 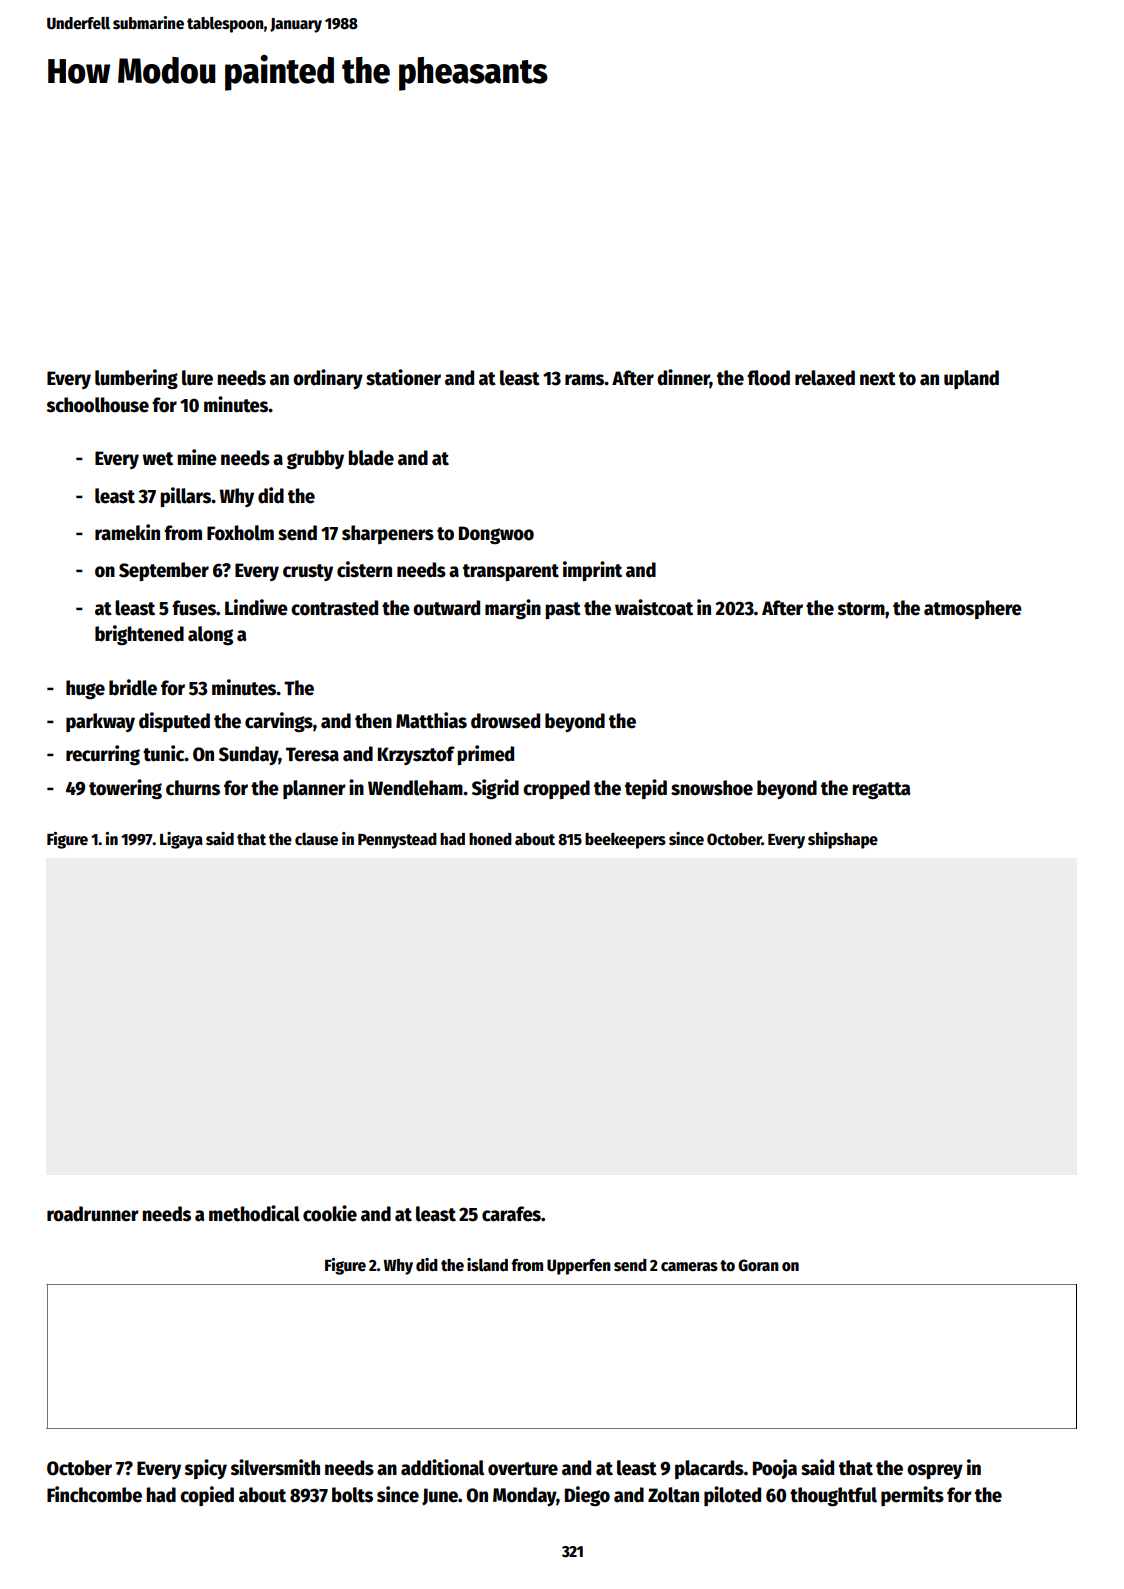 I want to click on island, so click(x=487, y=1264).
